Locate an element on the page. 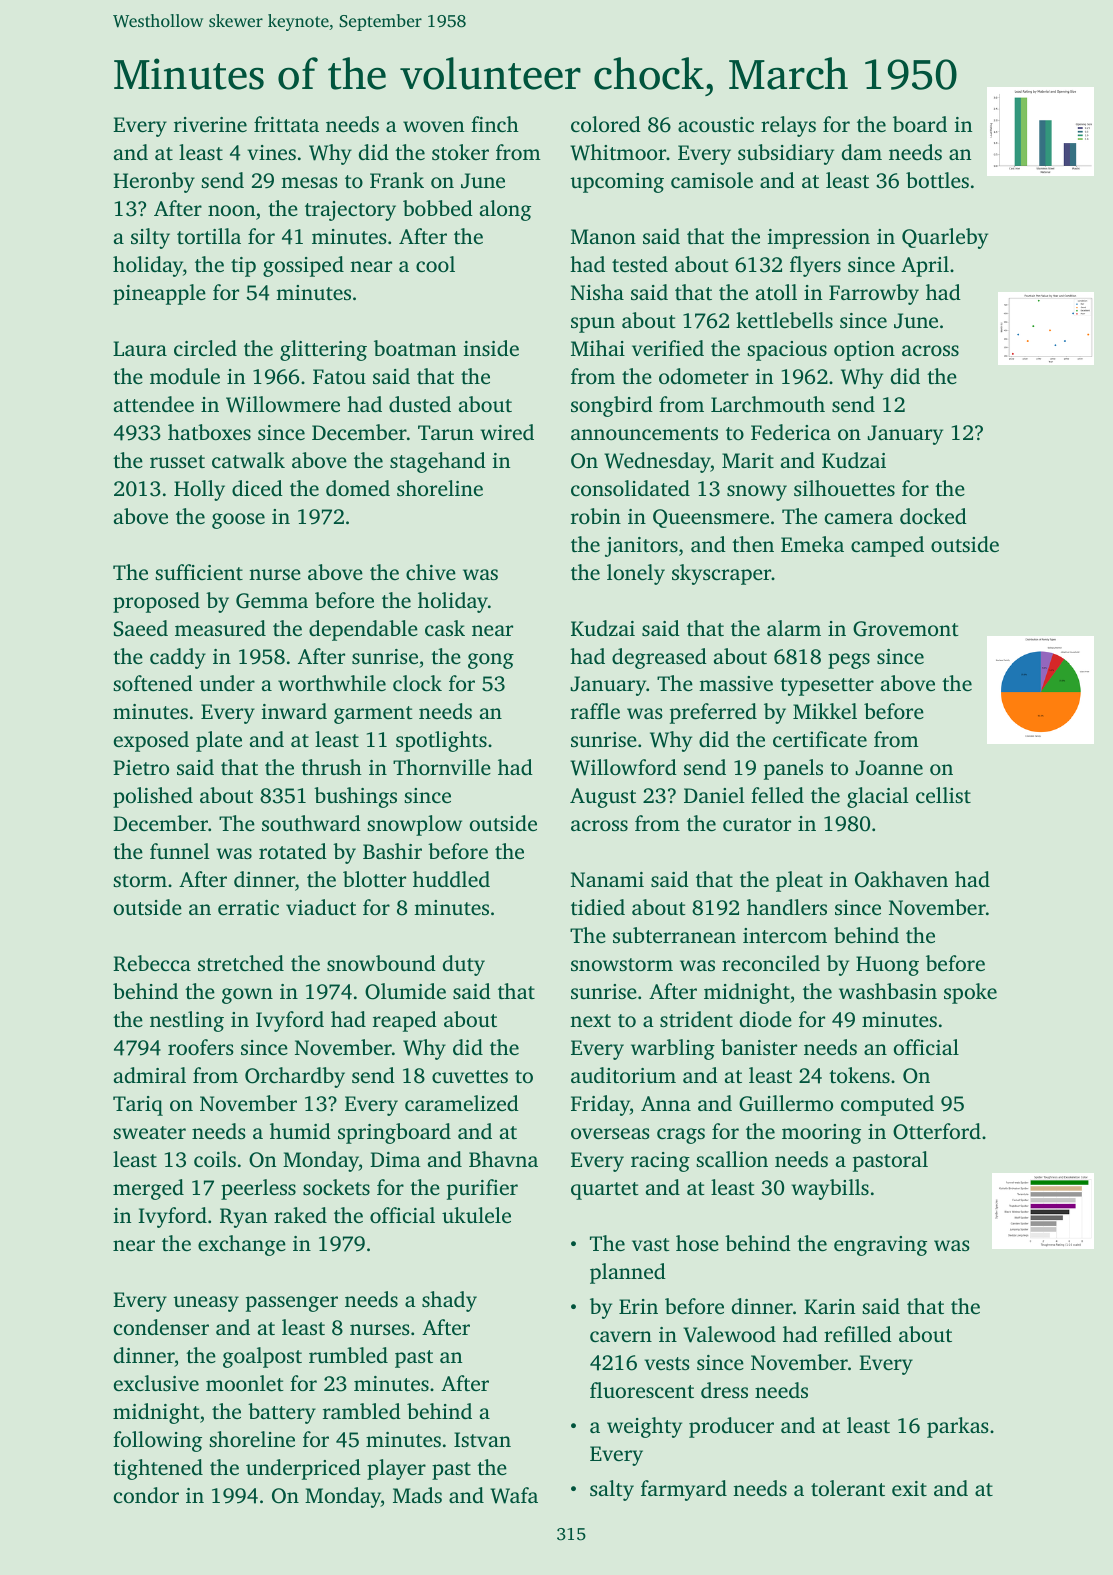 The height and width of the image is (1575, 1113). circled is located at coordinates (205, 348).
